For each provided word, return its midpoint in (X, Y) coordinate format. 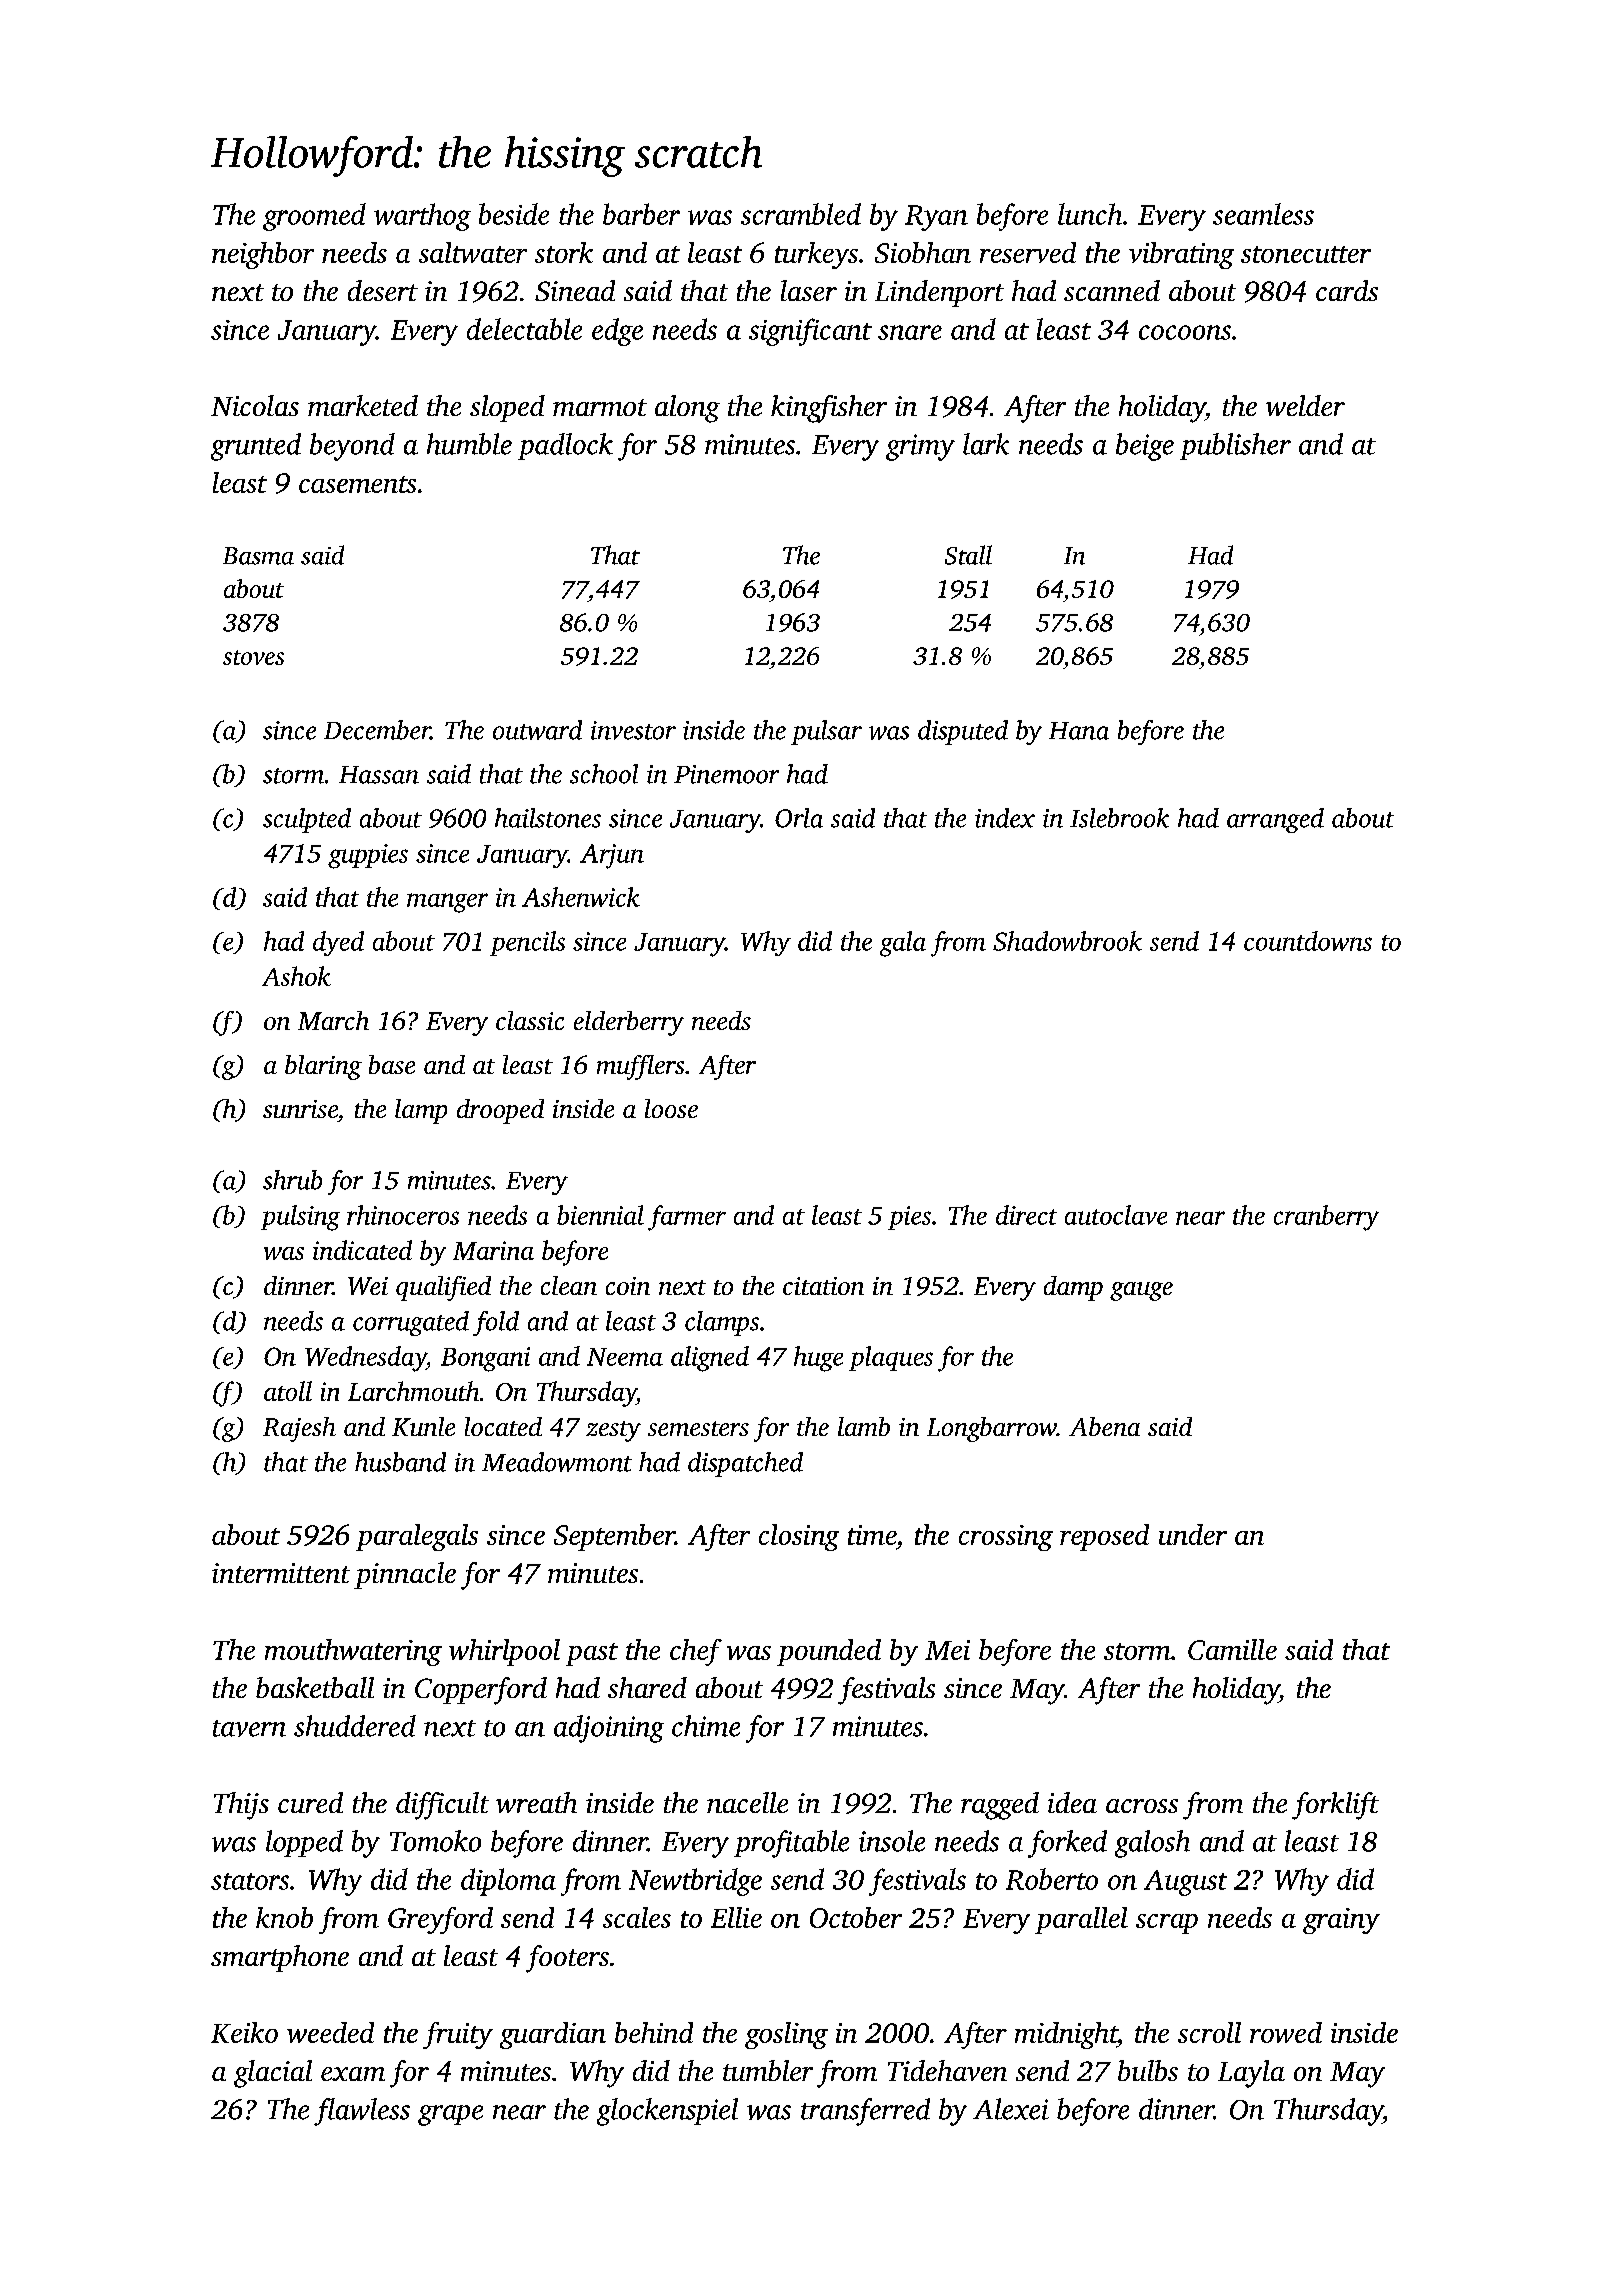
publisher (1235, 446)
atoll (288, 1391)
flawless (362, 2112)
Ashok (296, 976)
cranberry (1326, 1218)
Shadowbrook (1067, 941)
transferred (865, 2112)
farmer (687, 1218)
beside (514, 214)
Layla (1251, 2074)
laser (809, 290)
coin (628, 1286)
